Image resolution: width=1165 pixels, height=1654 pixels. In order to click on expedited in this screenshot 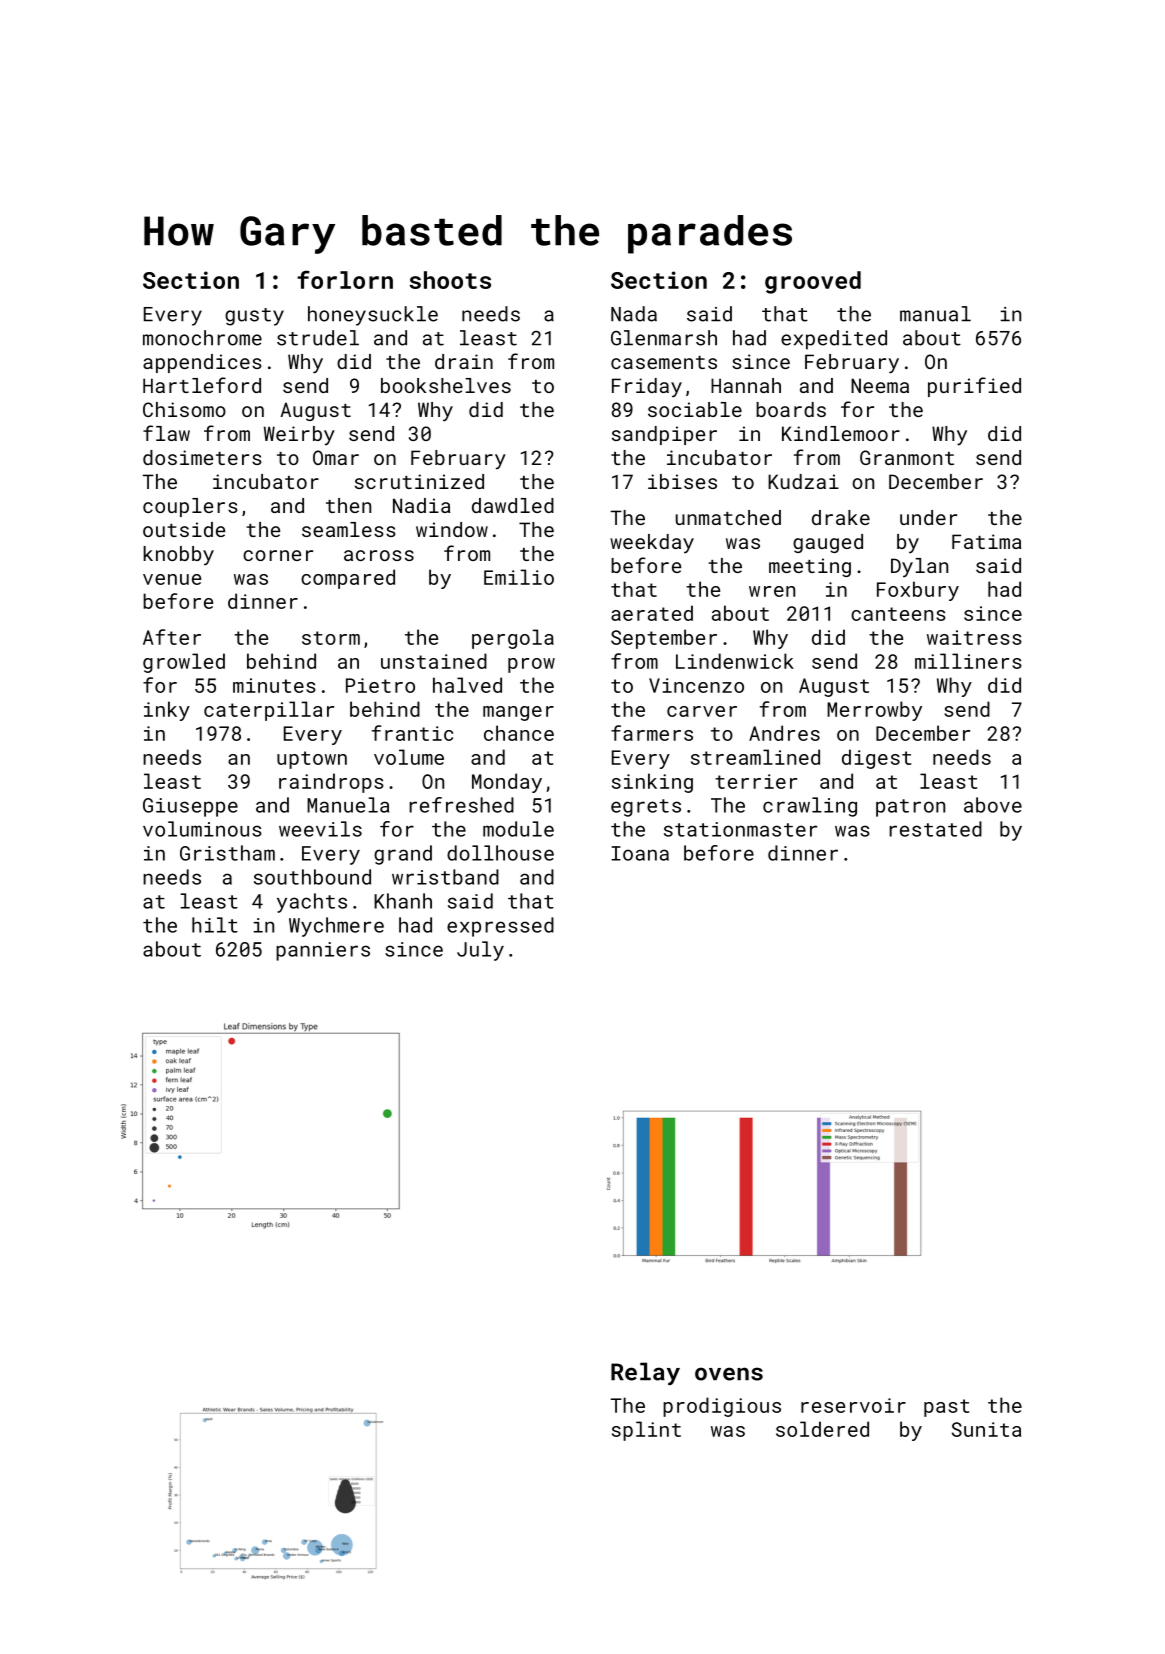, I will do `click(834, 340)`.
